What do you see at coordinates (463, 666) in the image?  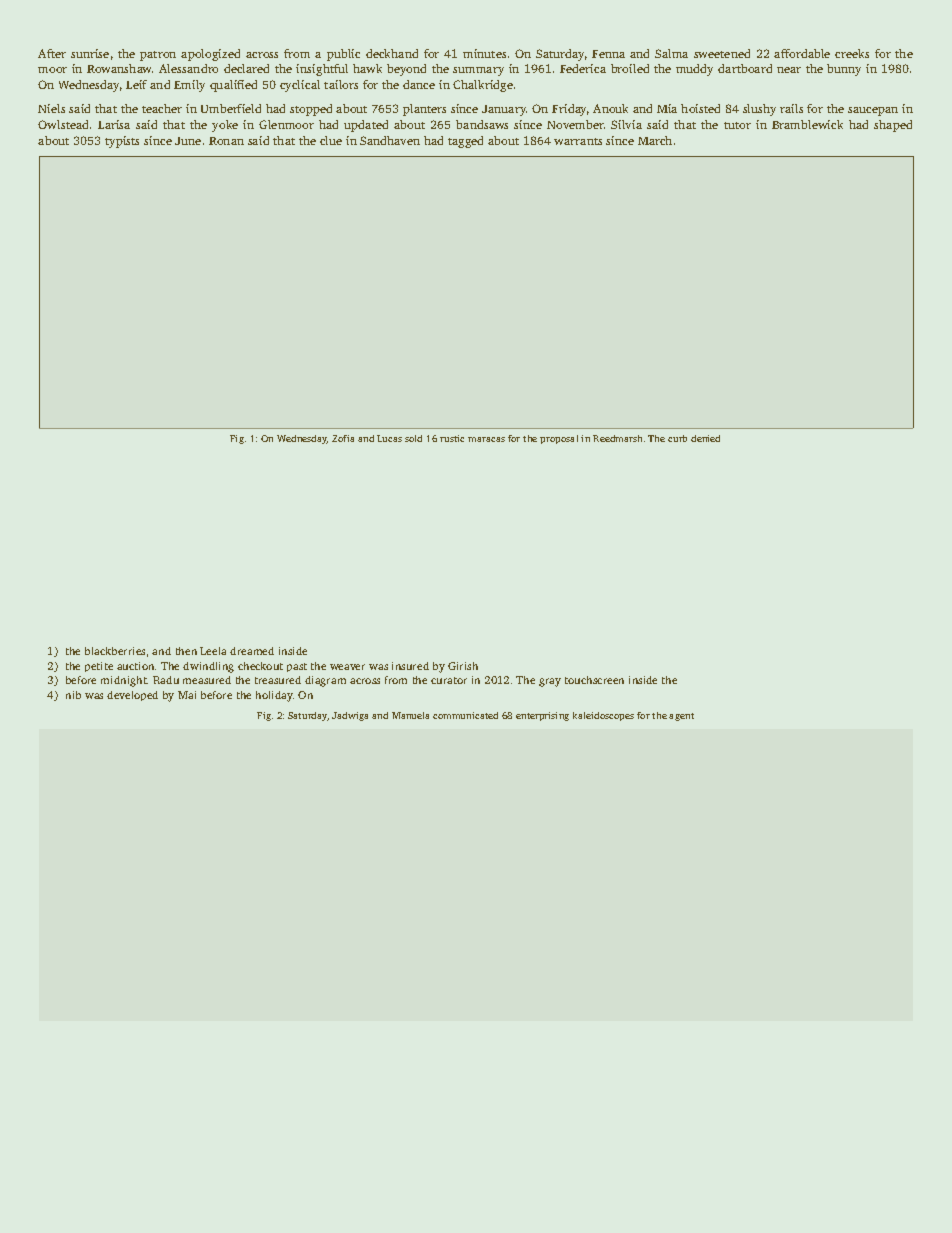 I see `Girish` at bounding box center [463, 666].
